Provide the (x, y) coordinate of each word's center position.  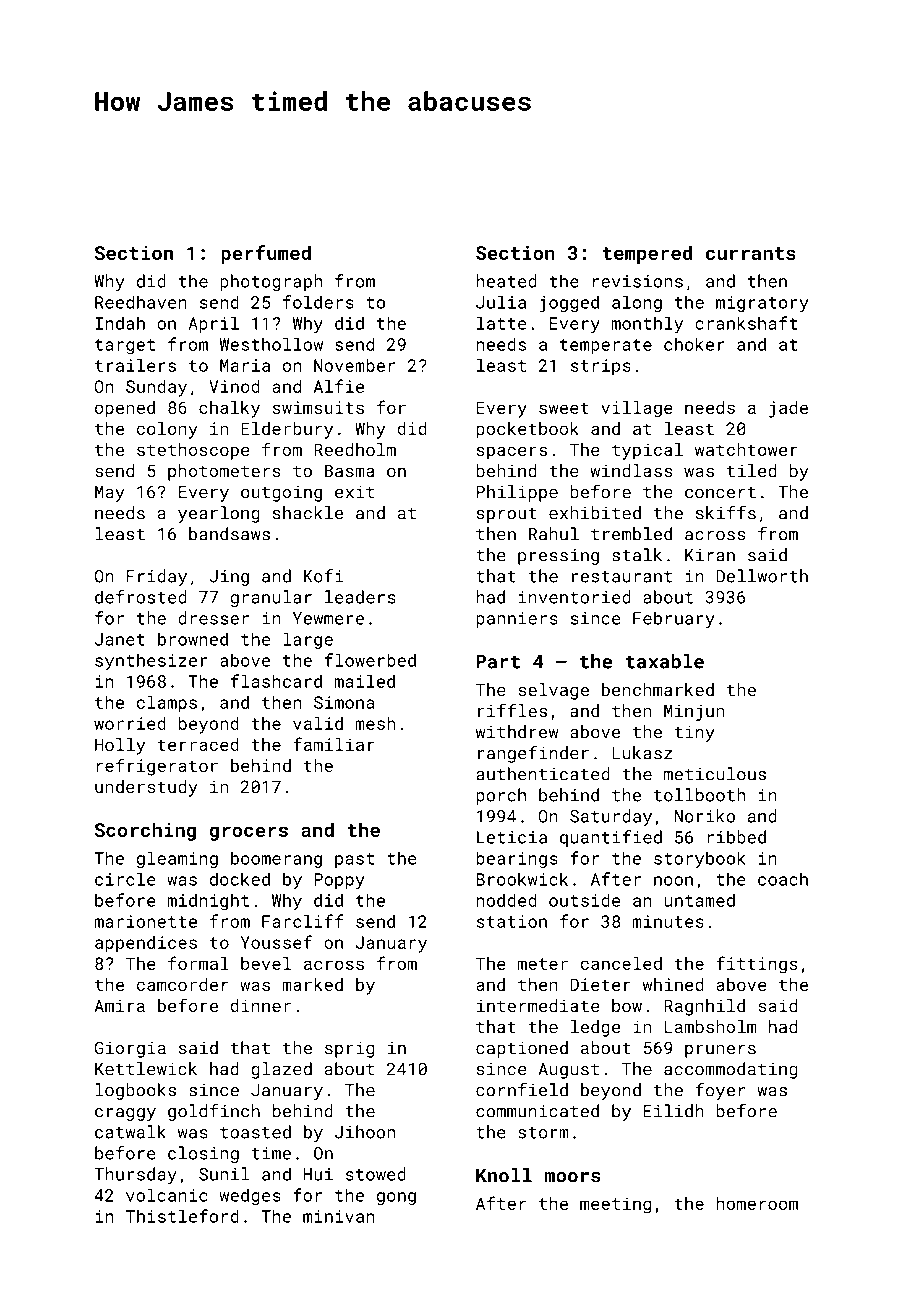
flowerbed (370, 660)
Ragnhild (704, 1007)
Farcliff (303, 921)
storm (543, 1133)
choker (694, 344)
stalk (637, 555)
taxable (664, 661)
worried (130, 723)
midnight (208, 902)
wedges (250, 1196)
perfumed (266, 254)
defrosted (141, 597)
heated (506, 281)
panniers (517, 620)
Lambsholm (710, 1026)
